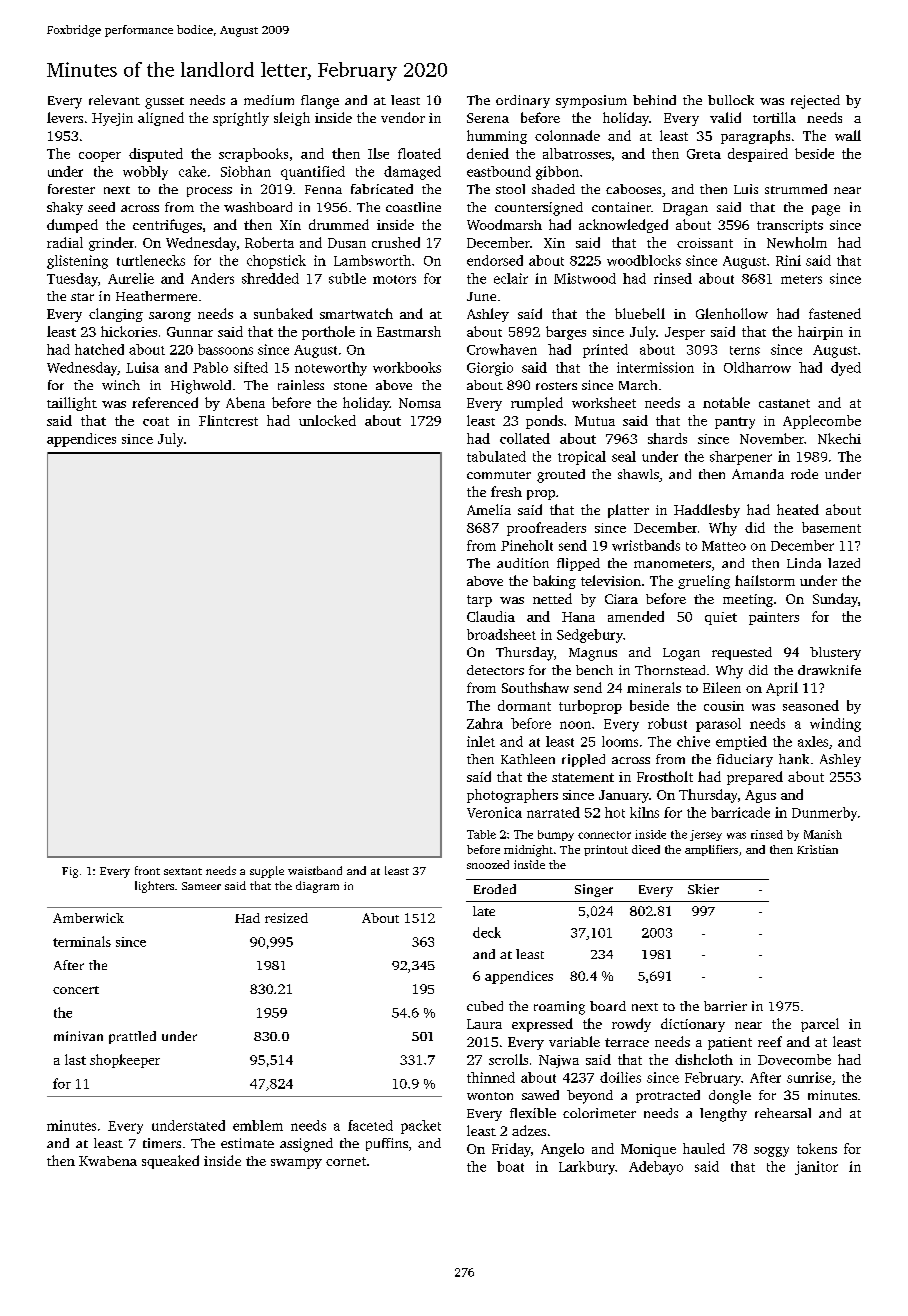 Image resolution: width=908 pixels, height=1316 pixels. I want to click on symposium, so click(591, 101).
